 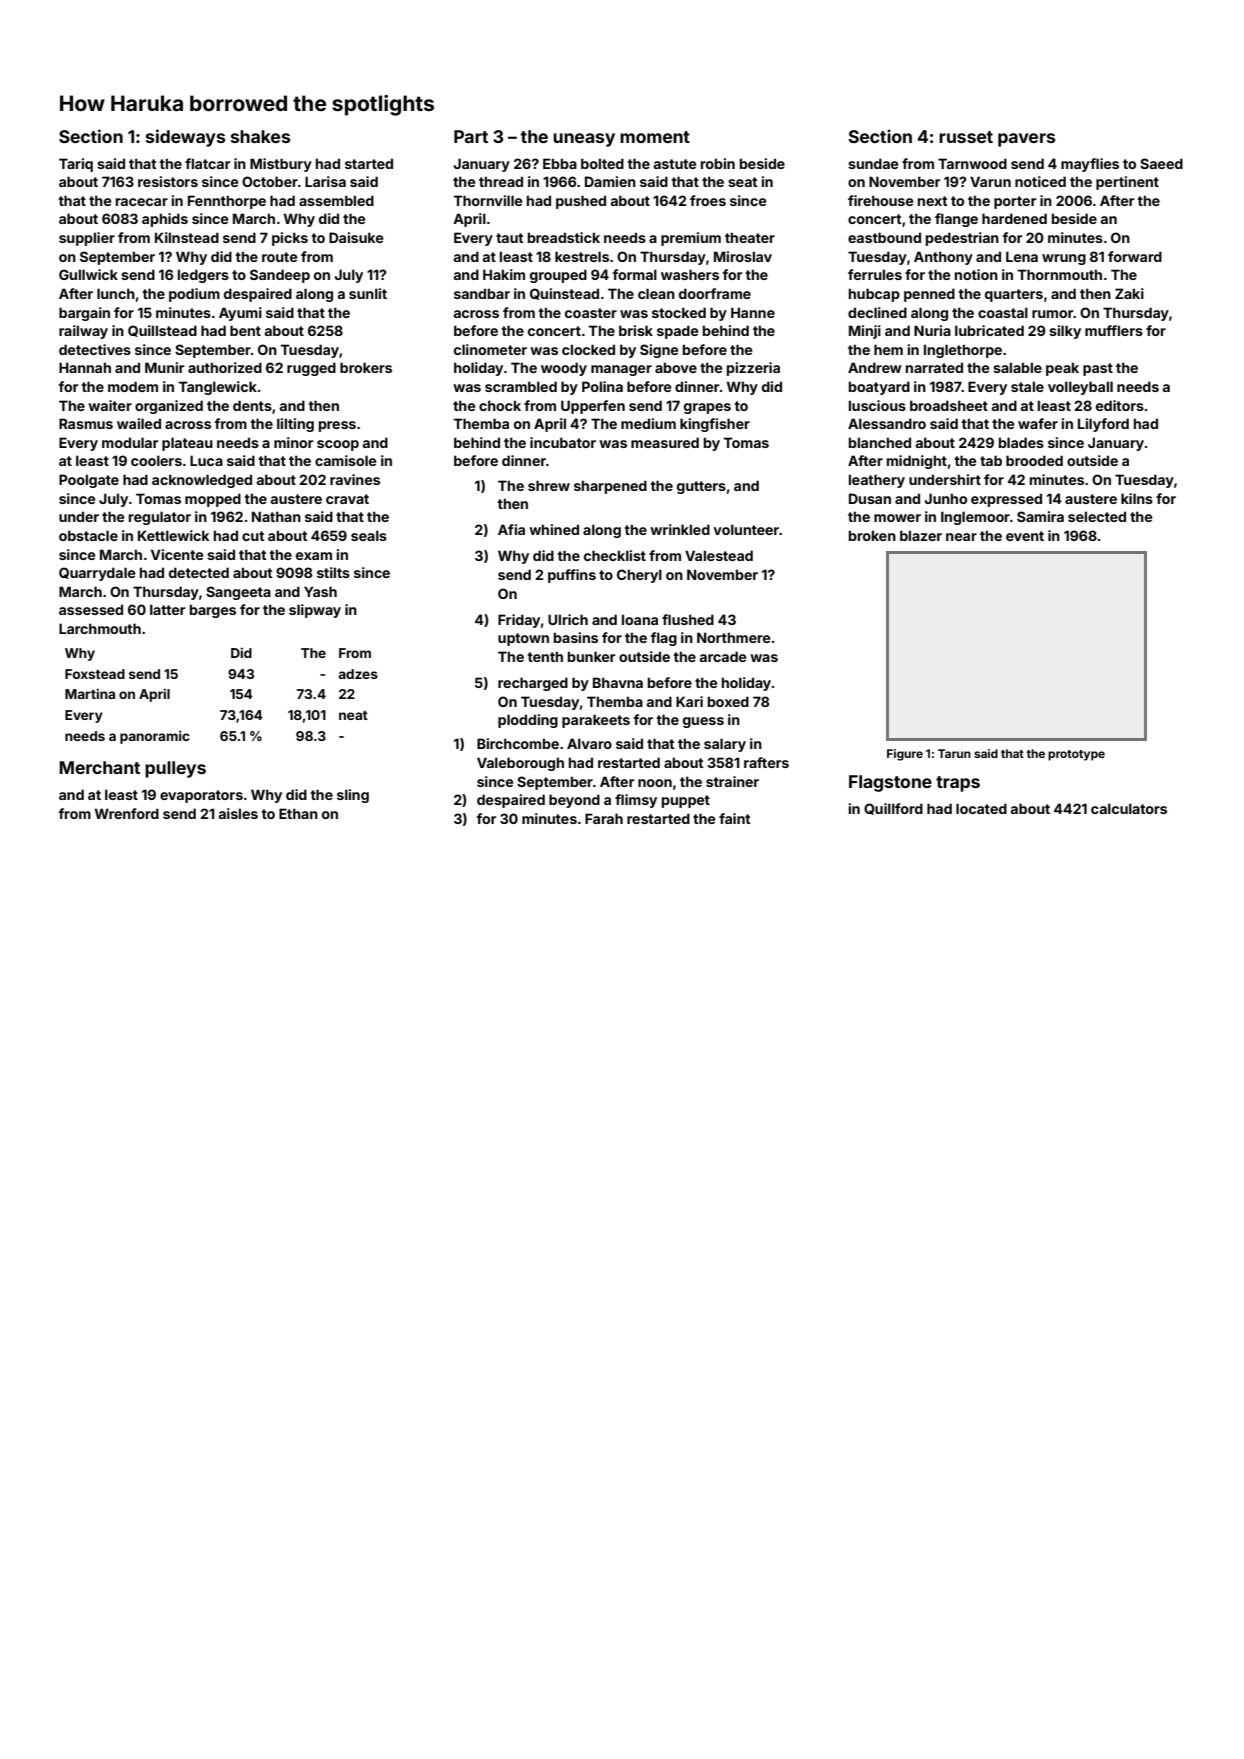 What do you see at coordinates (873, 163) in the document?
I see `sundae` at bounding box center [873, 163].
